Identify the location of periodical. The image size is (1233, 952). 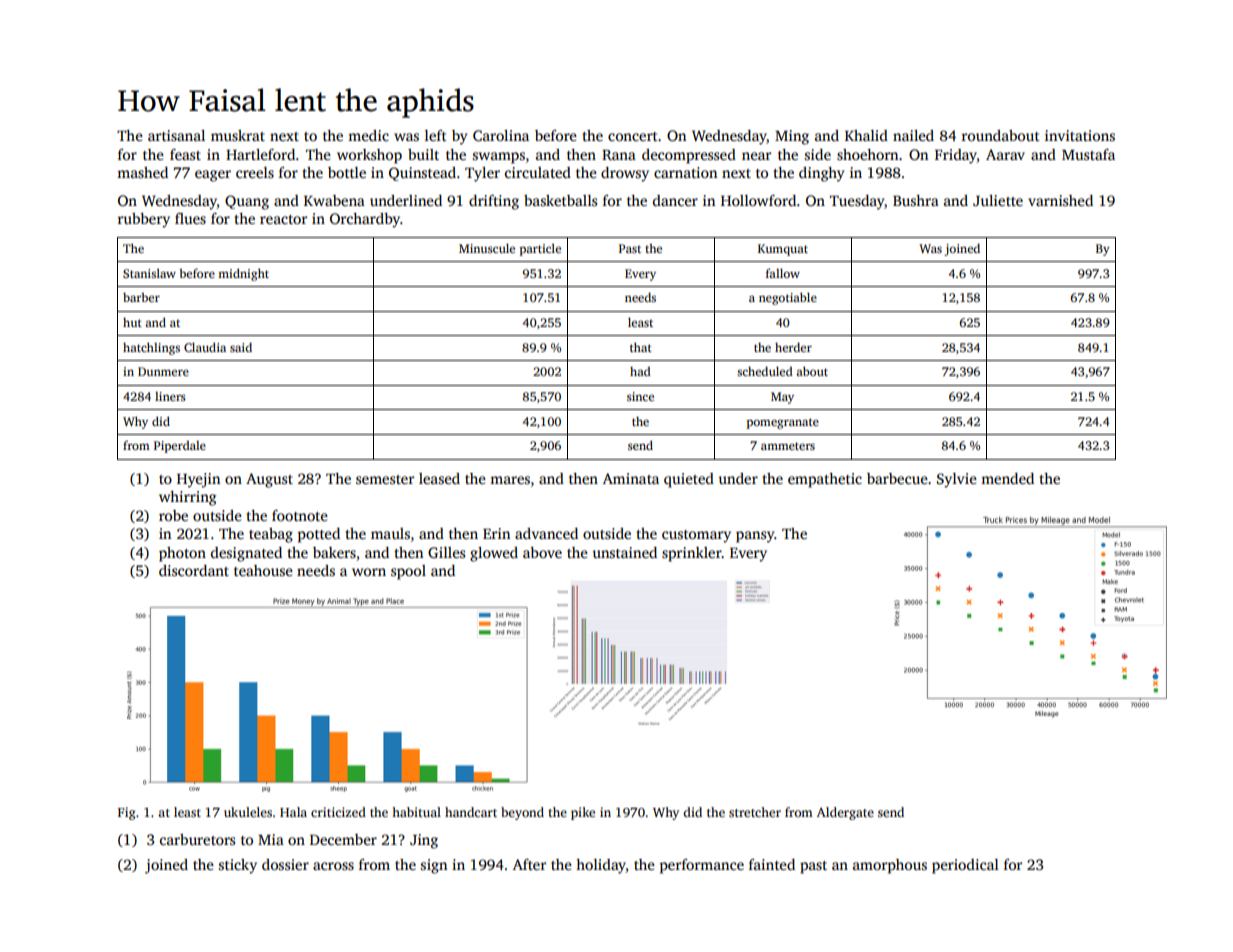
(965, 866).
